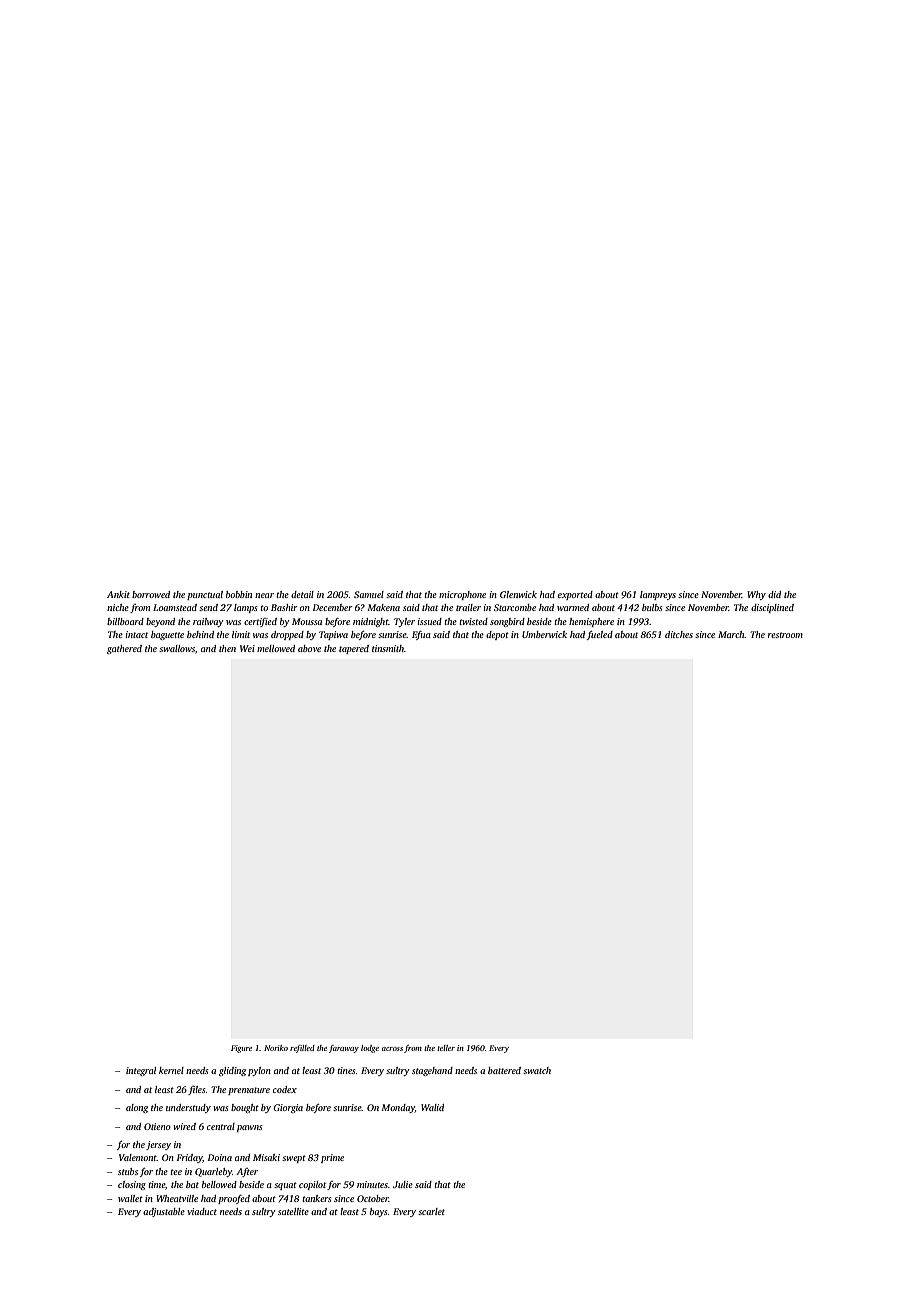 This page has width=924, height=1308. What do you see at coordinates (241, 1049) in the page?
I see `Figure` at bounding box center [241, 1049].
